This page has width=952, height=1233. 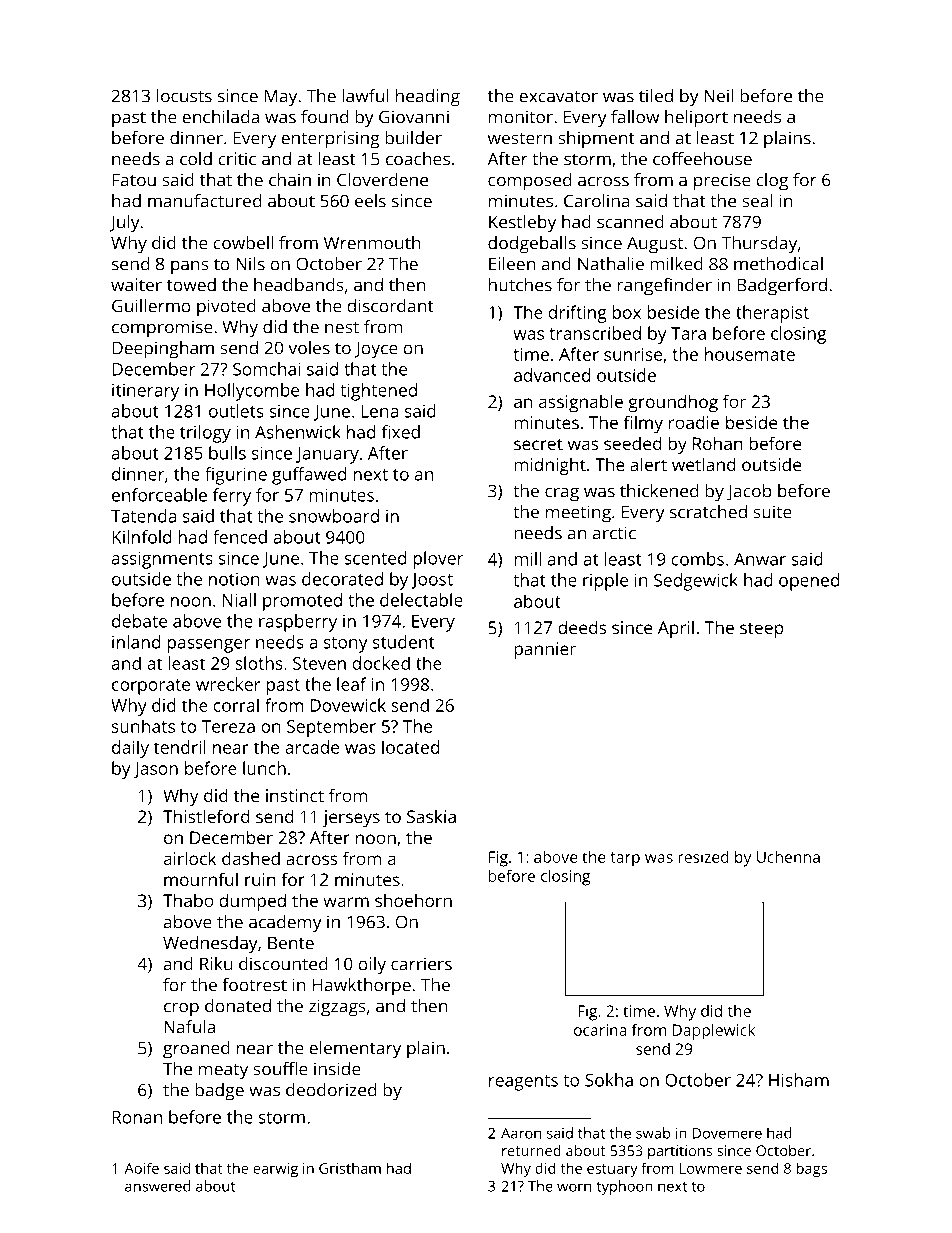 What do you see at coordinates (184, 96) in the page?
I see `locusts` at bounding box center [184, 96].
